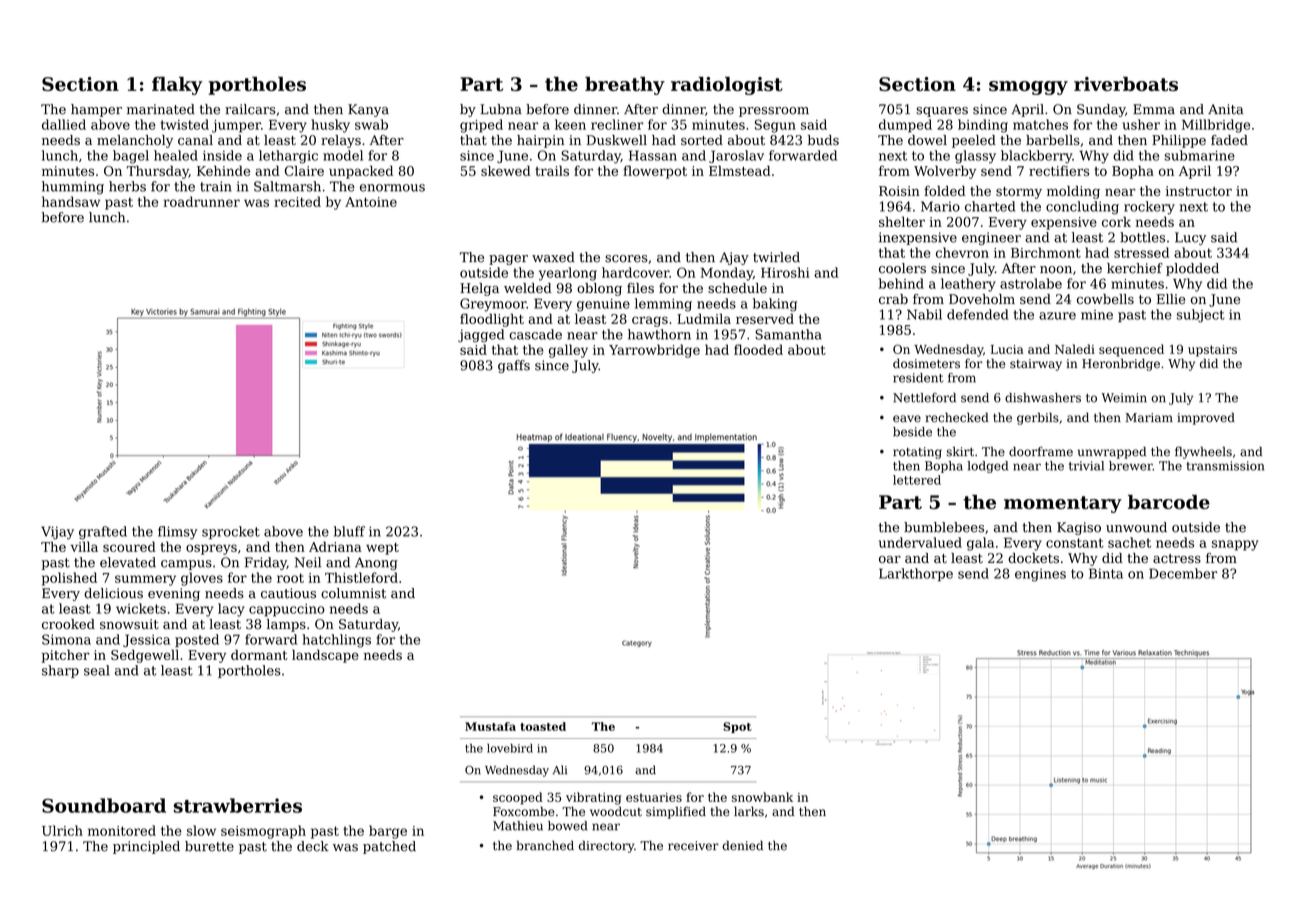 The image size is (1308, 924). What do you see at coordinates (514, 366) in the image?
I see `gaffs` at bounding box center [514, 366].
